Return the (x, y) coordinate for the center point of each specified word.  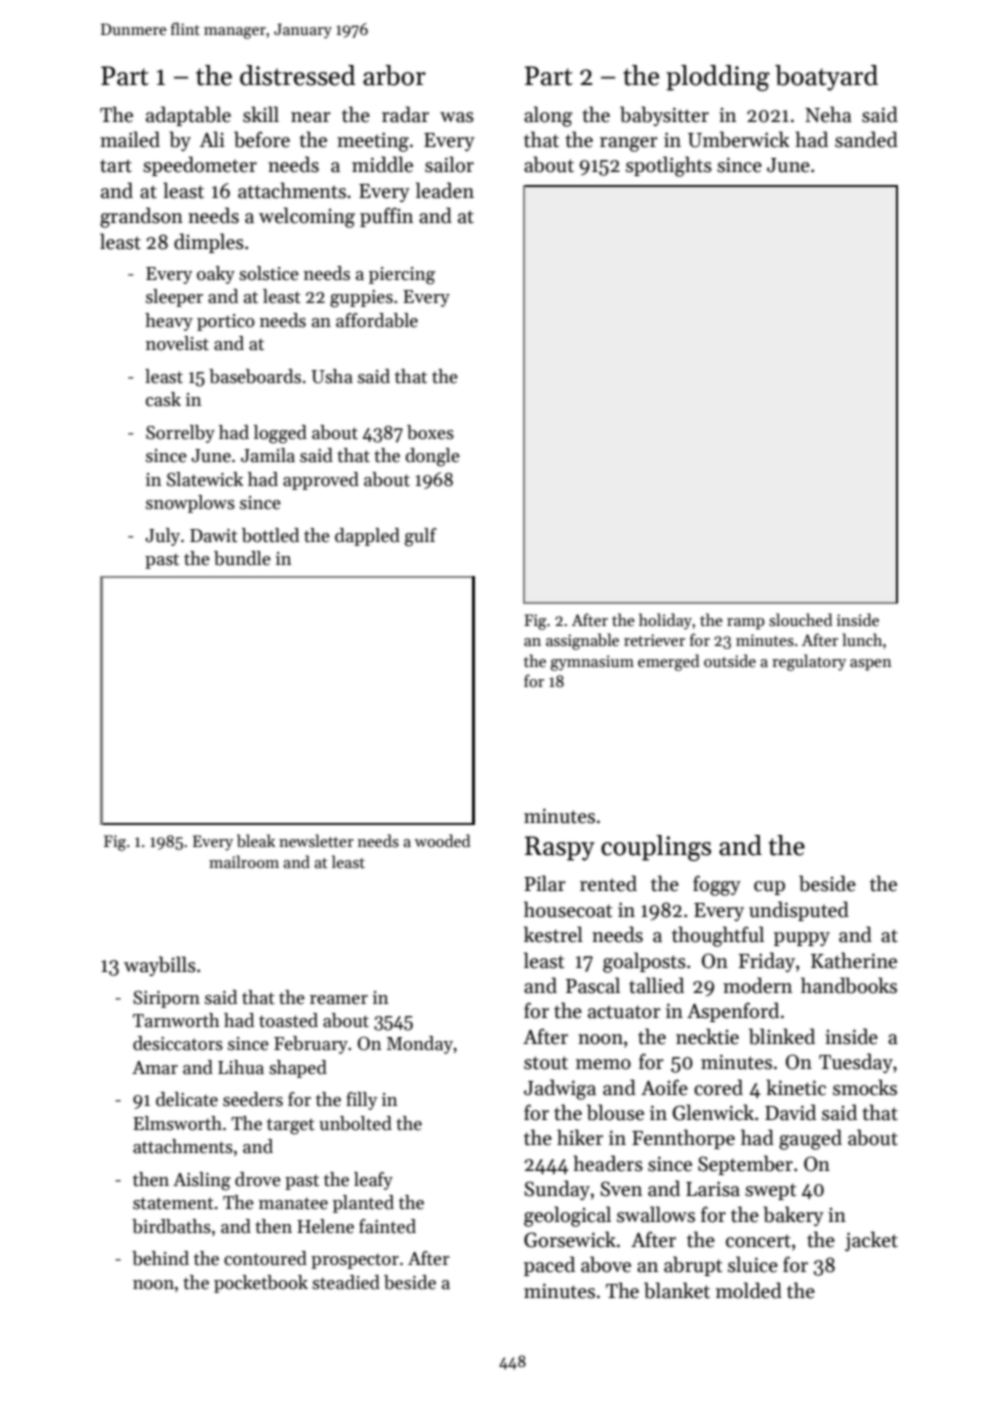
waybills (160, 966)
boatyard (826, 78)
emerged (668, 662)
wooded (442, 840)
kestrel (553, 934)
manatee (293, 1203)
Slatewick (205, 479)
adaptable (188, 116)
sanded (866, 139)
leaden (445, 190)
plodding (718, 78)
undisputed (799, 911)
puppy (802, 939)
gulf (421, 537)
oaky (216, 275)
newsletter (316, 840)
